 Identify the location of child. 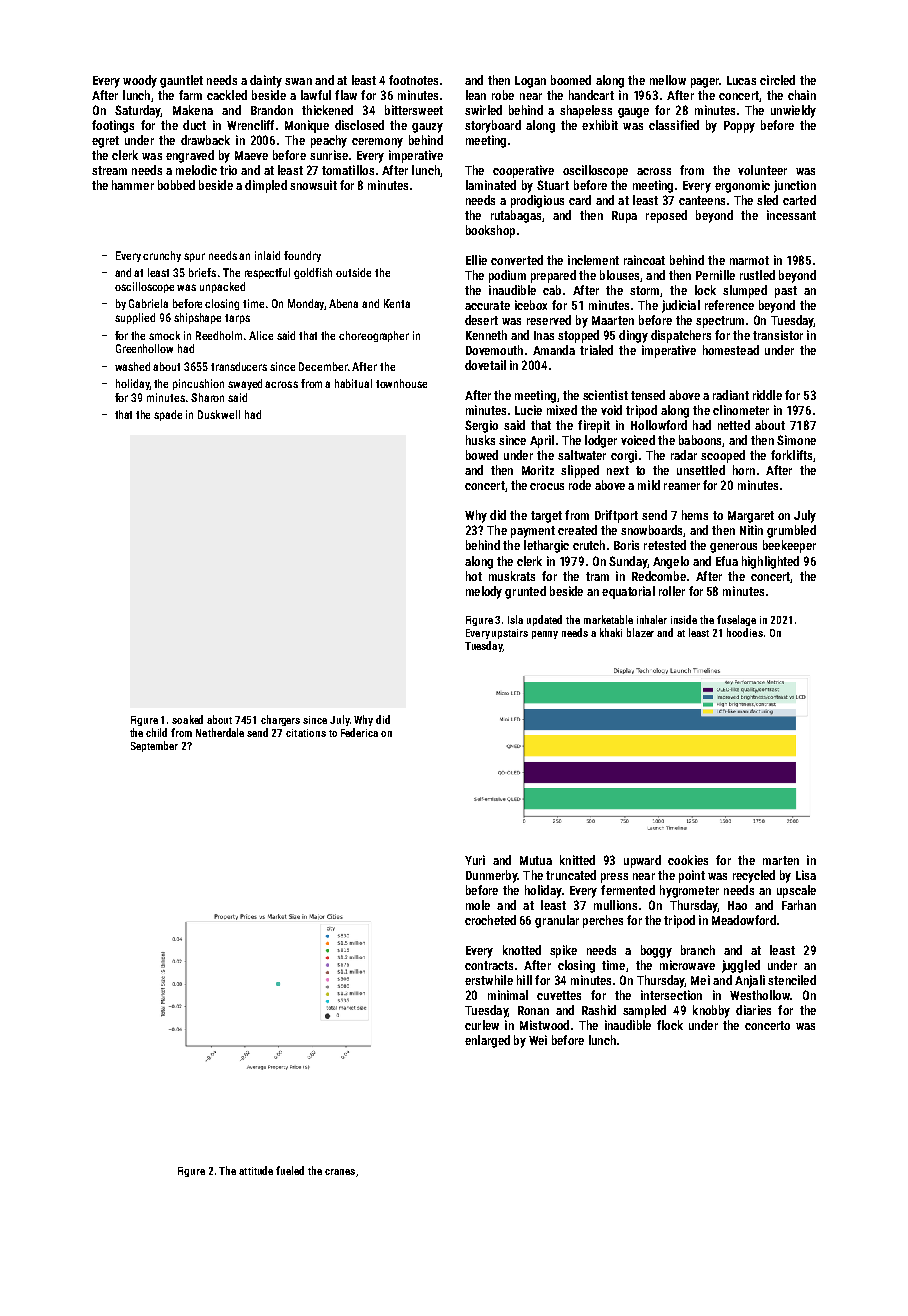
(156, 732).
